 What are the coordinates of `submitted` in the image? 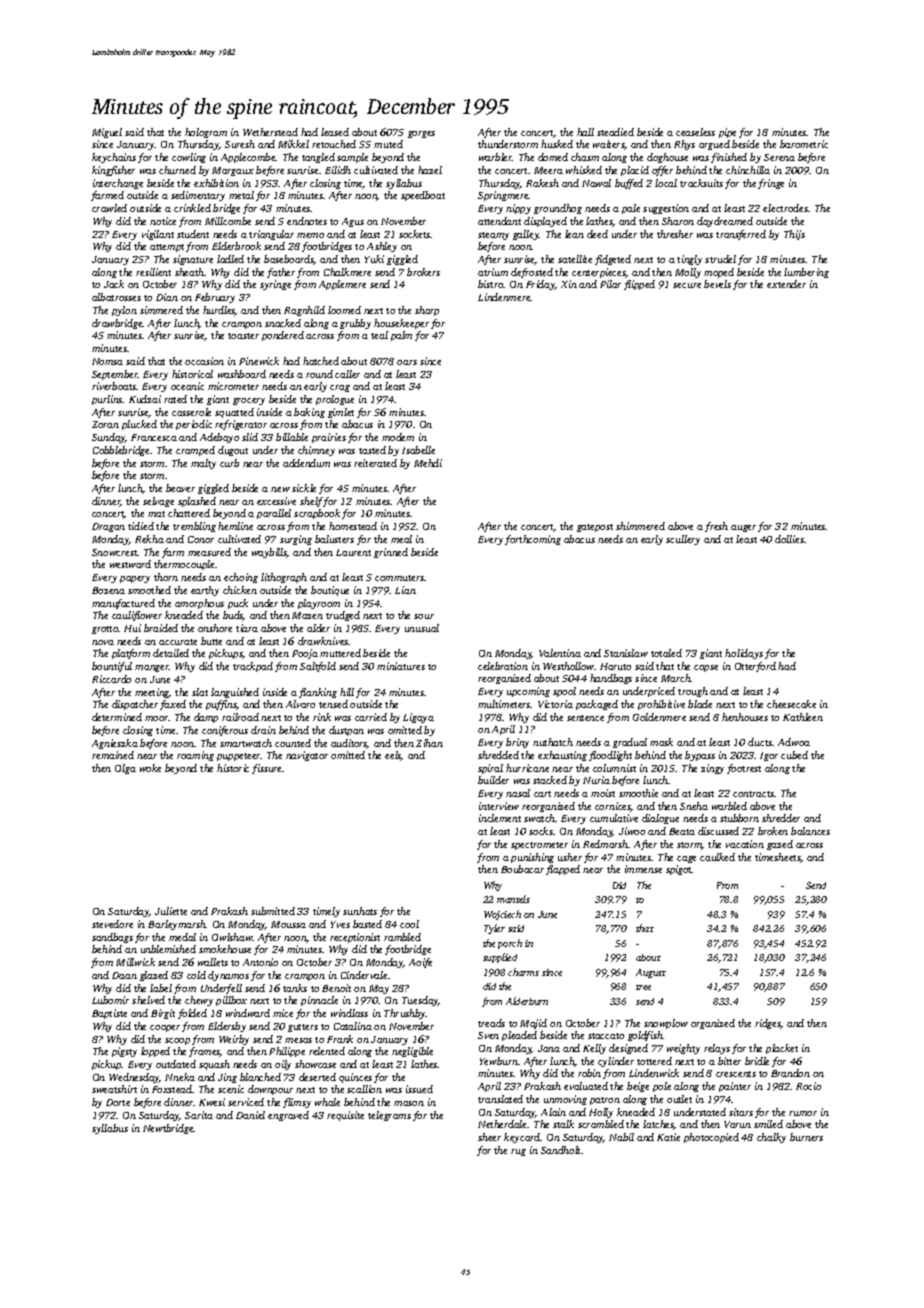 It's located at (273, 911).
